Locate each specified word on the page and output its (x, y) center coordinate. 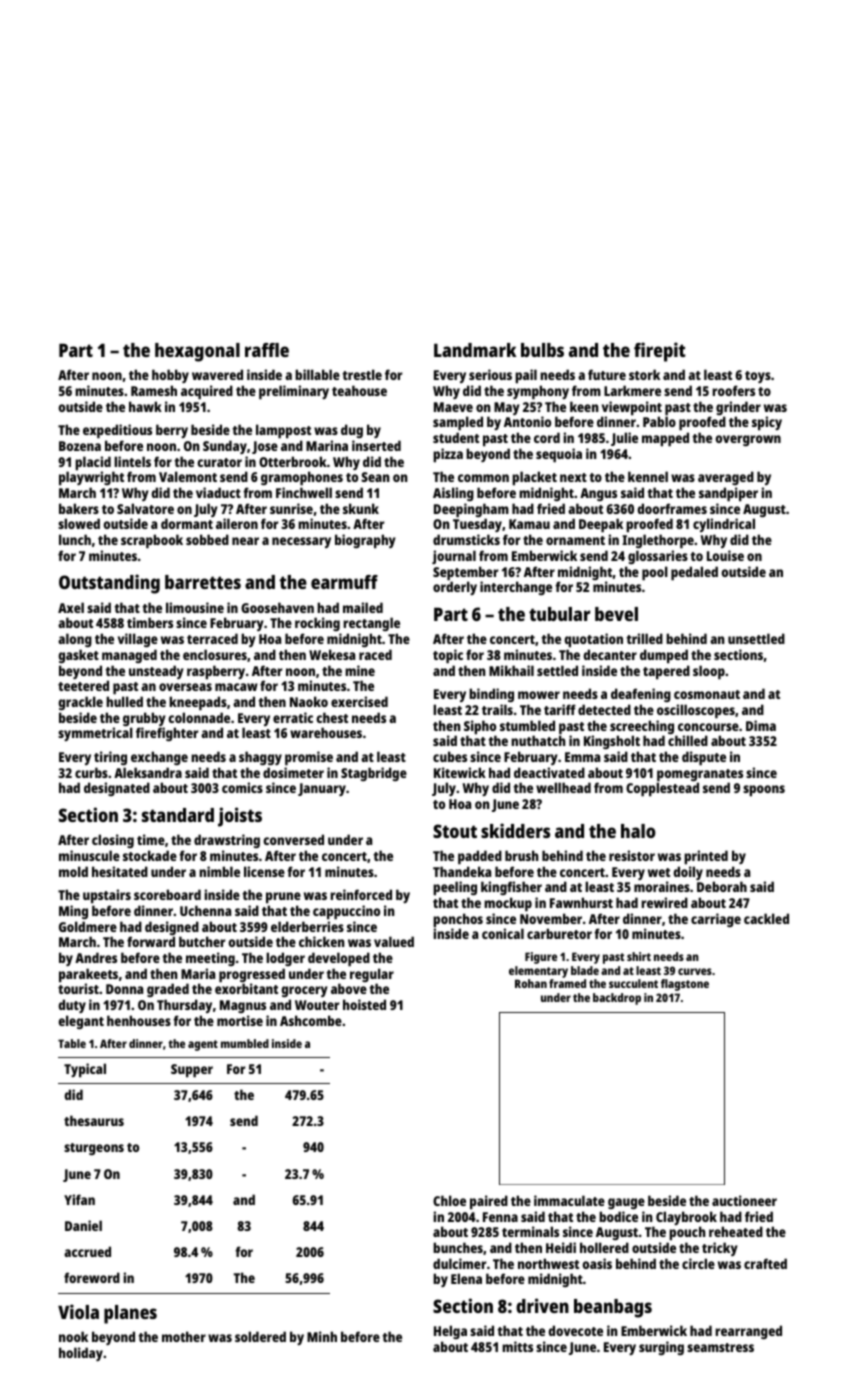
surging (661, 1348)
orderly (455, 588)
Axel (71, 607)
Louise (725, 555)
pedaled (694, 573)
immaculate (569, 1200)
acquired (207, 392)
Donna (124, 989)
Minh (322, 1336)
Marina (327, 445)
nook (73, 1336)
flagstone (685, 985)
